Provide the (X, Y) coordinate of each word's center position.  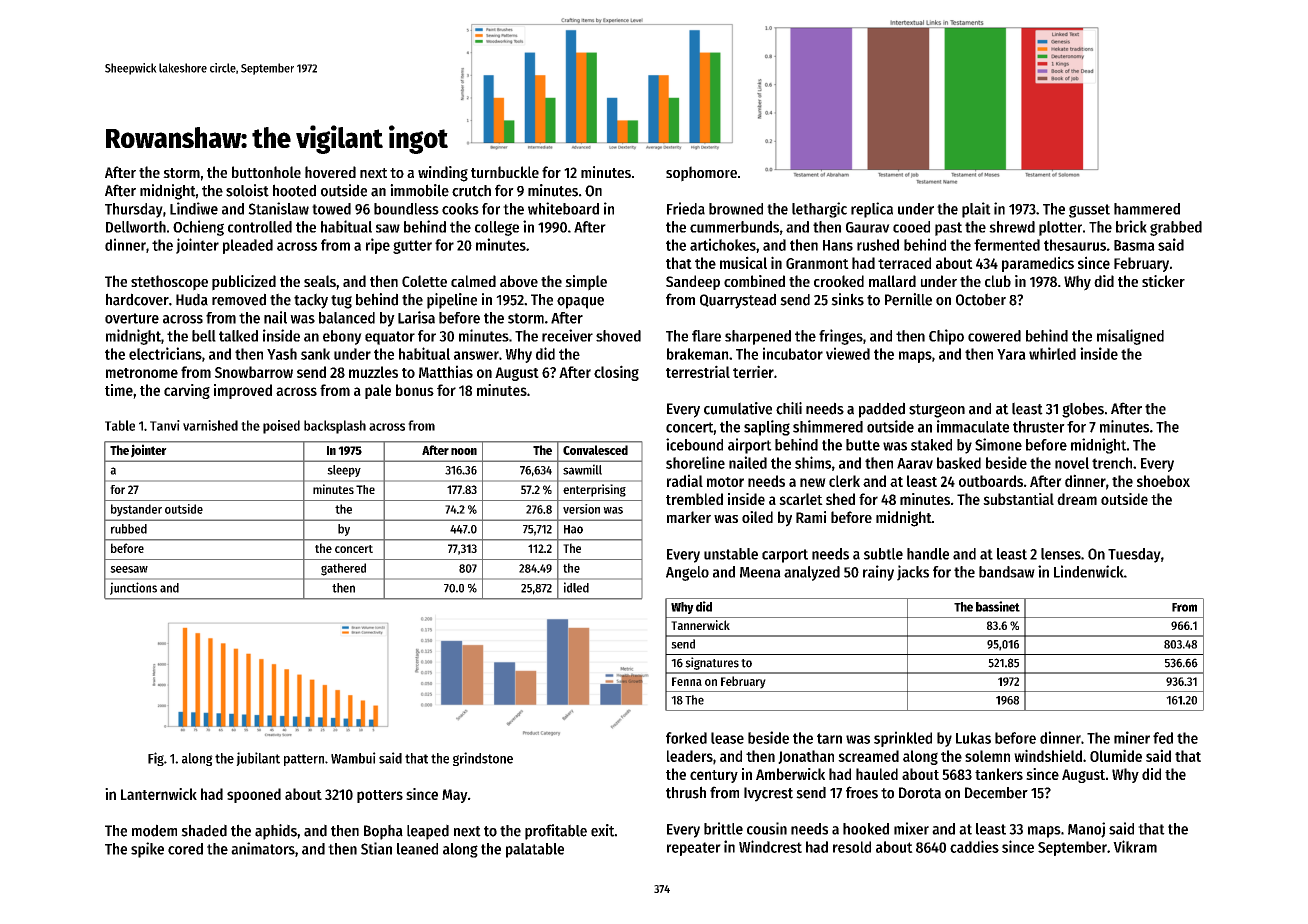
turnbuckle (505, 172)
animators (263, 848)
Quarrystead (738, 301)
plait (976, 210)
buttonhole (266, 172)
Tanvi (165, 425)
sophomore (701, 174)
